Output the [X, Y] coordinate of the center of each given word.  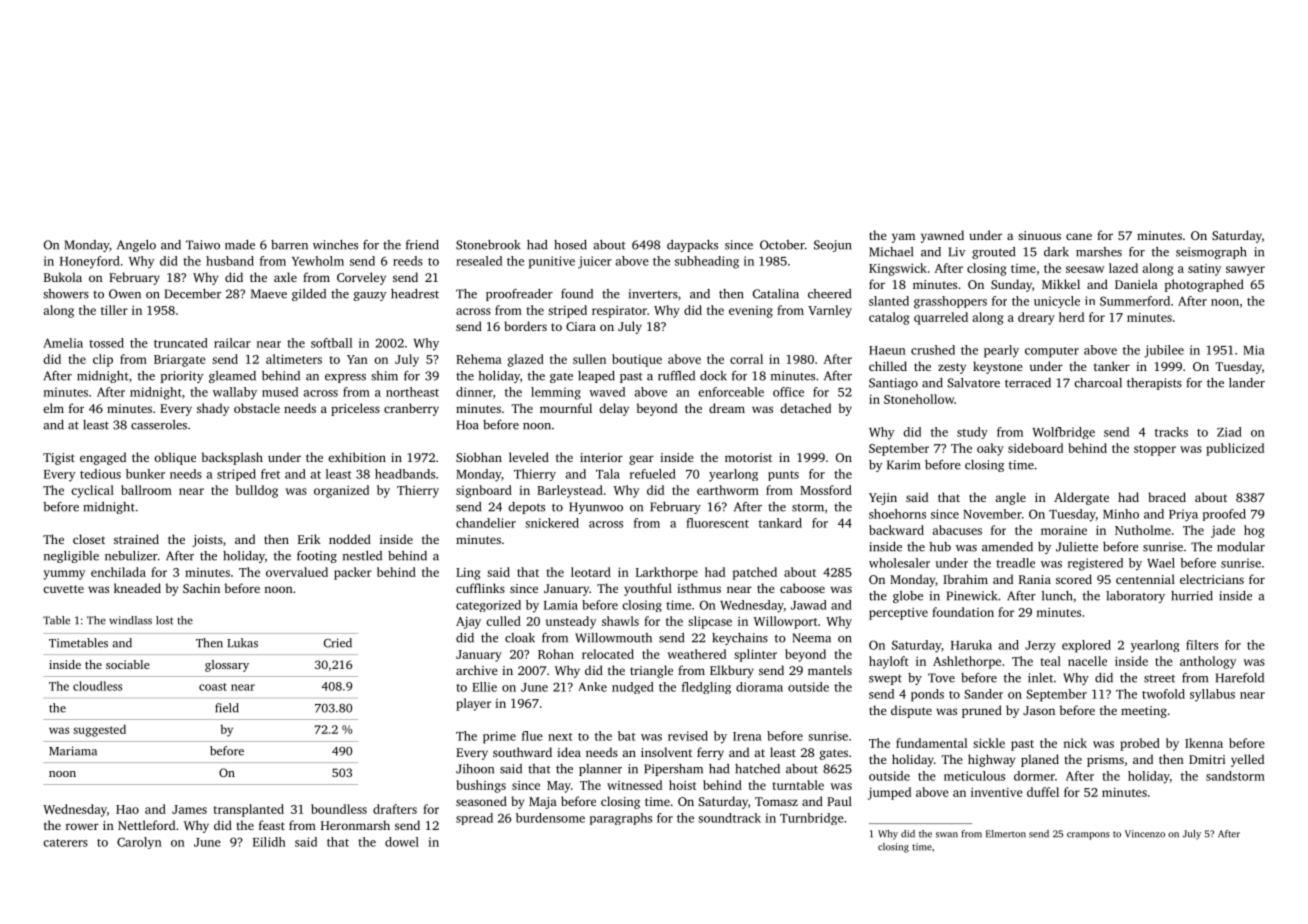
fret [270, 474]
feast [272, 825]
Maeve [269, 294]
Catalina [776, 294]
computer [1052, 352]
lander [1247, 383]
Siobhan [479, 457]
